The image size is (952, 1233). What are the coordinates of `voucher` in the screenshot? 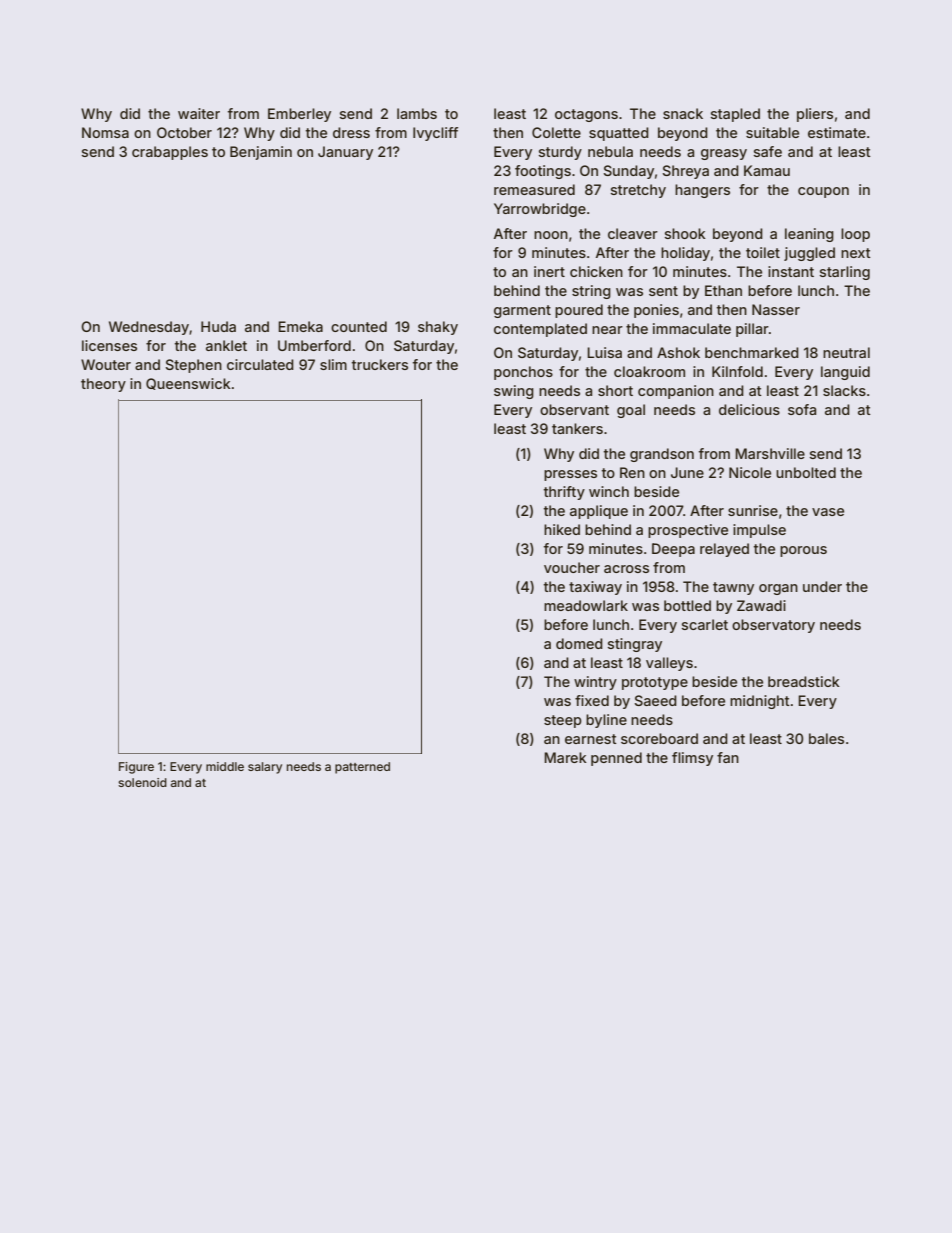 It's located at (572, 567).
